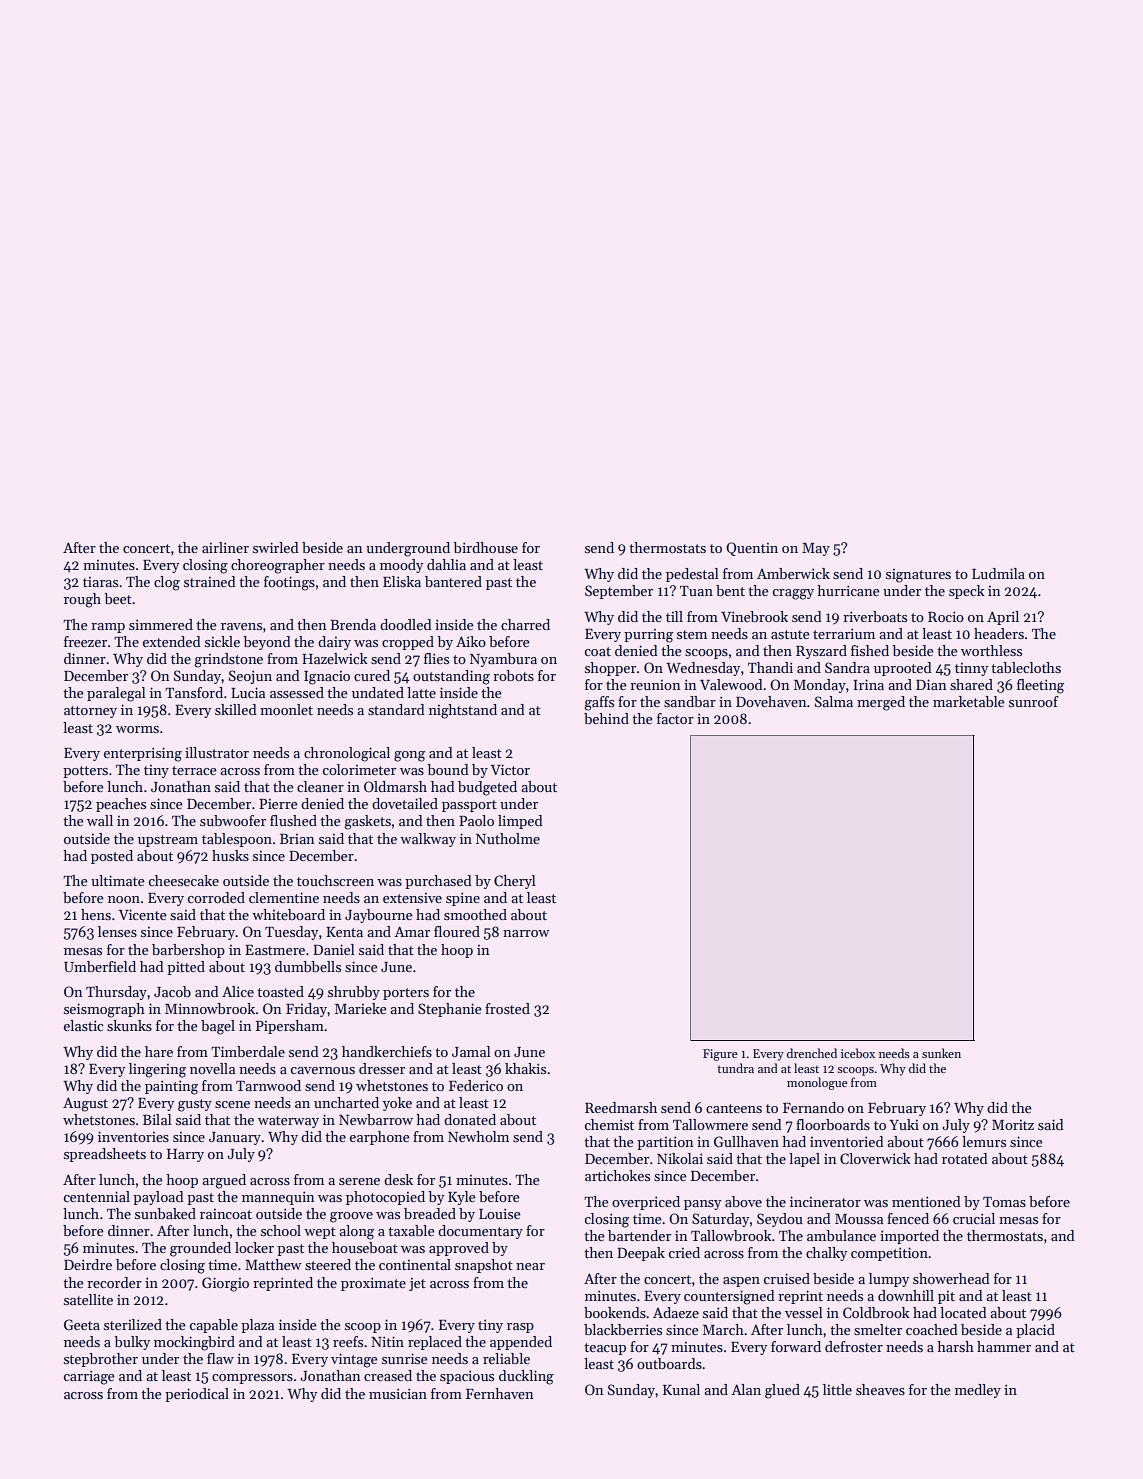 This screenshot has width=1143, height=1479. What do you see at coordinates (500, 1393) in the screenshot?
I see `Fernhaven` at bounding box center [500, 1393].
